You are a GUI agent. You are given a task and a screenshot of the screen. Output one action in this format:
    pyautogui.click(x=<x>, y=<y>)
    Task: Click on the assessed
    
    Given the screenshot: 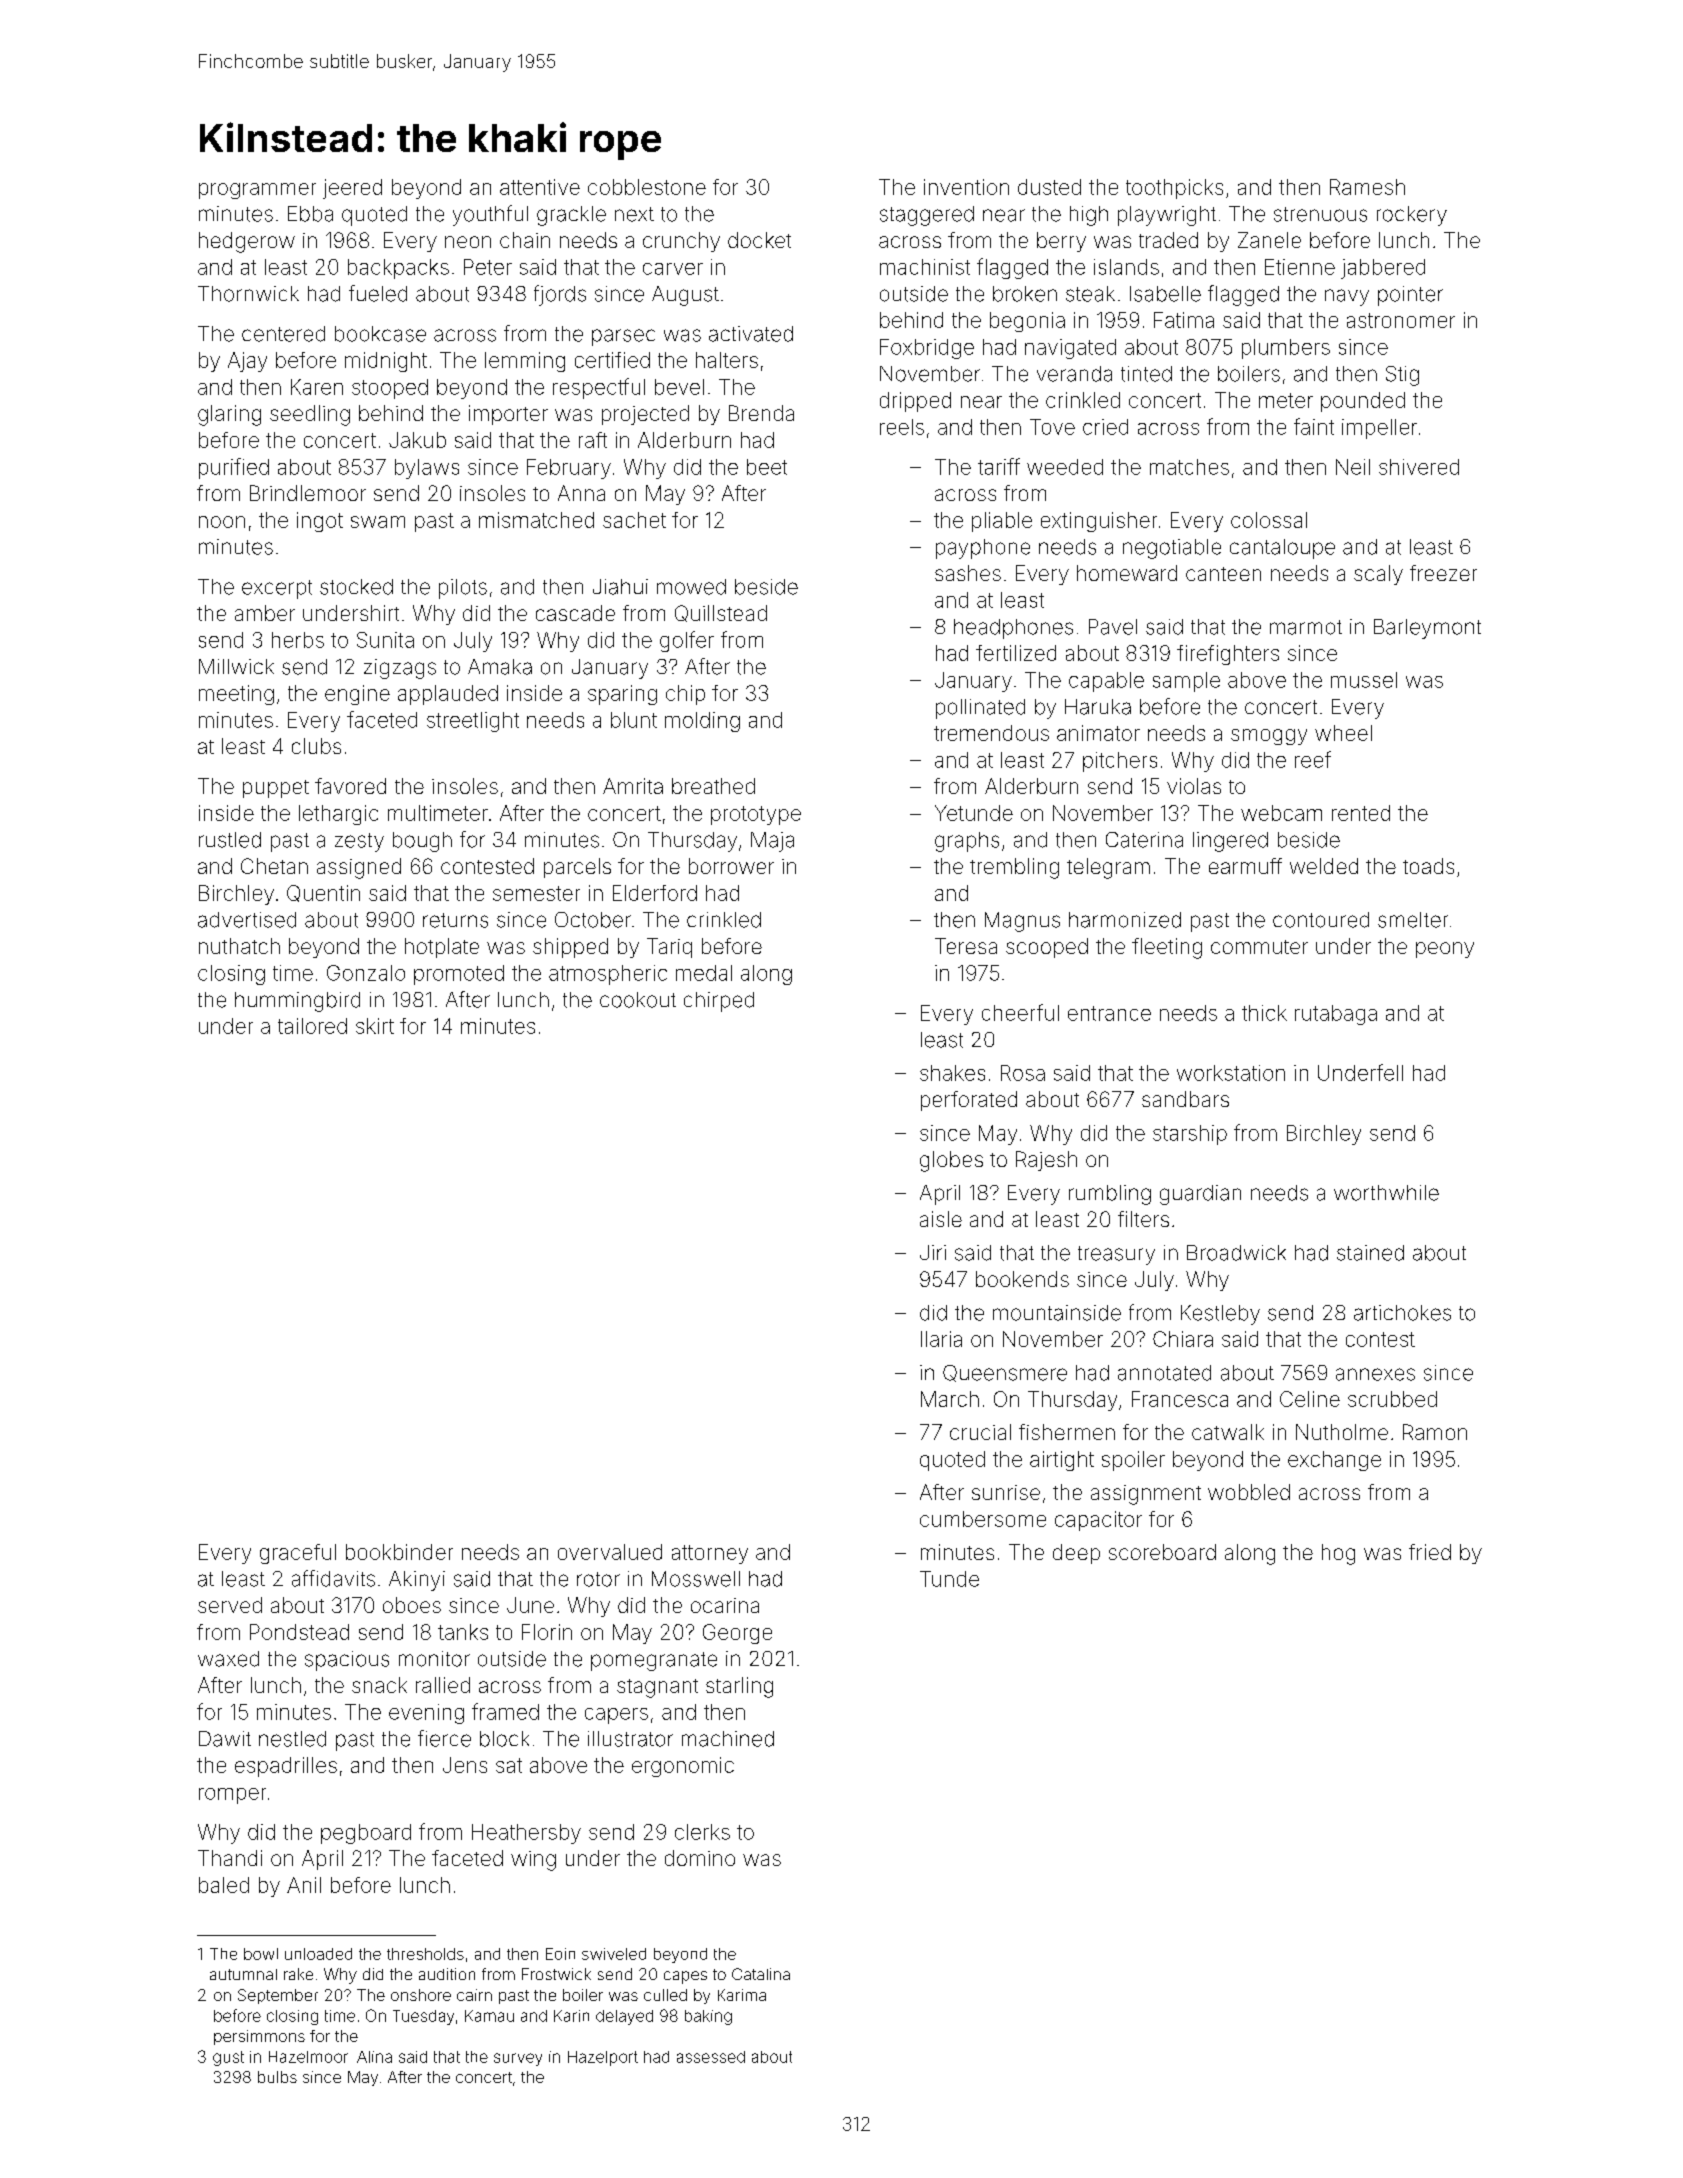 What is the action you would take?
    pyautogui.click(x=711, y=2057)
